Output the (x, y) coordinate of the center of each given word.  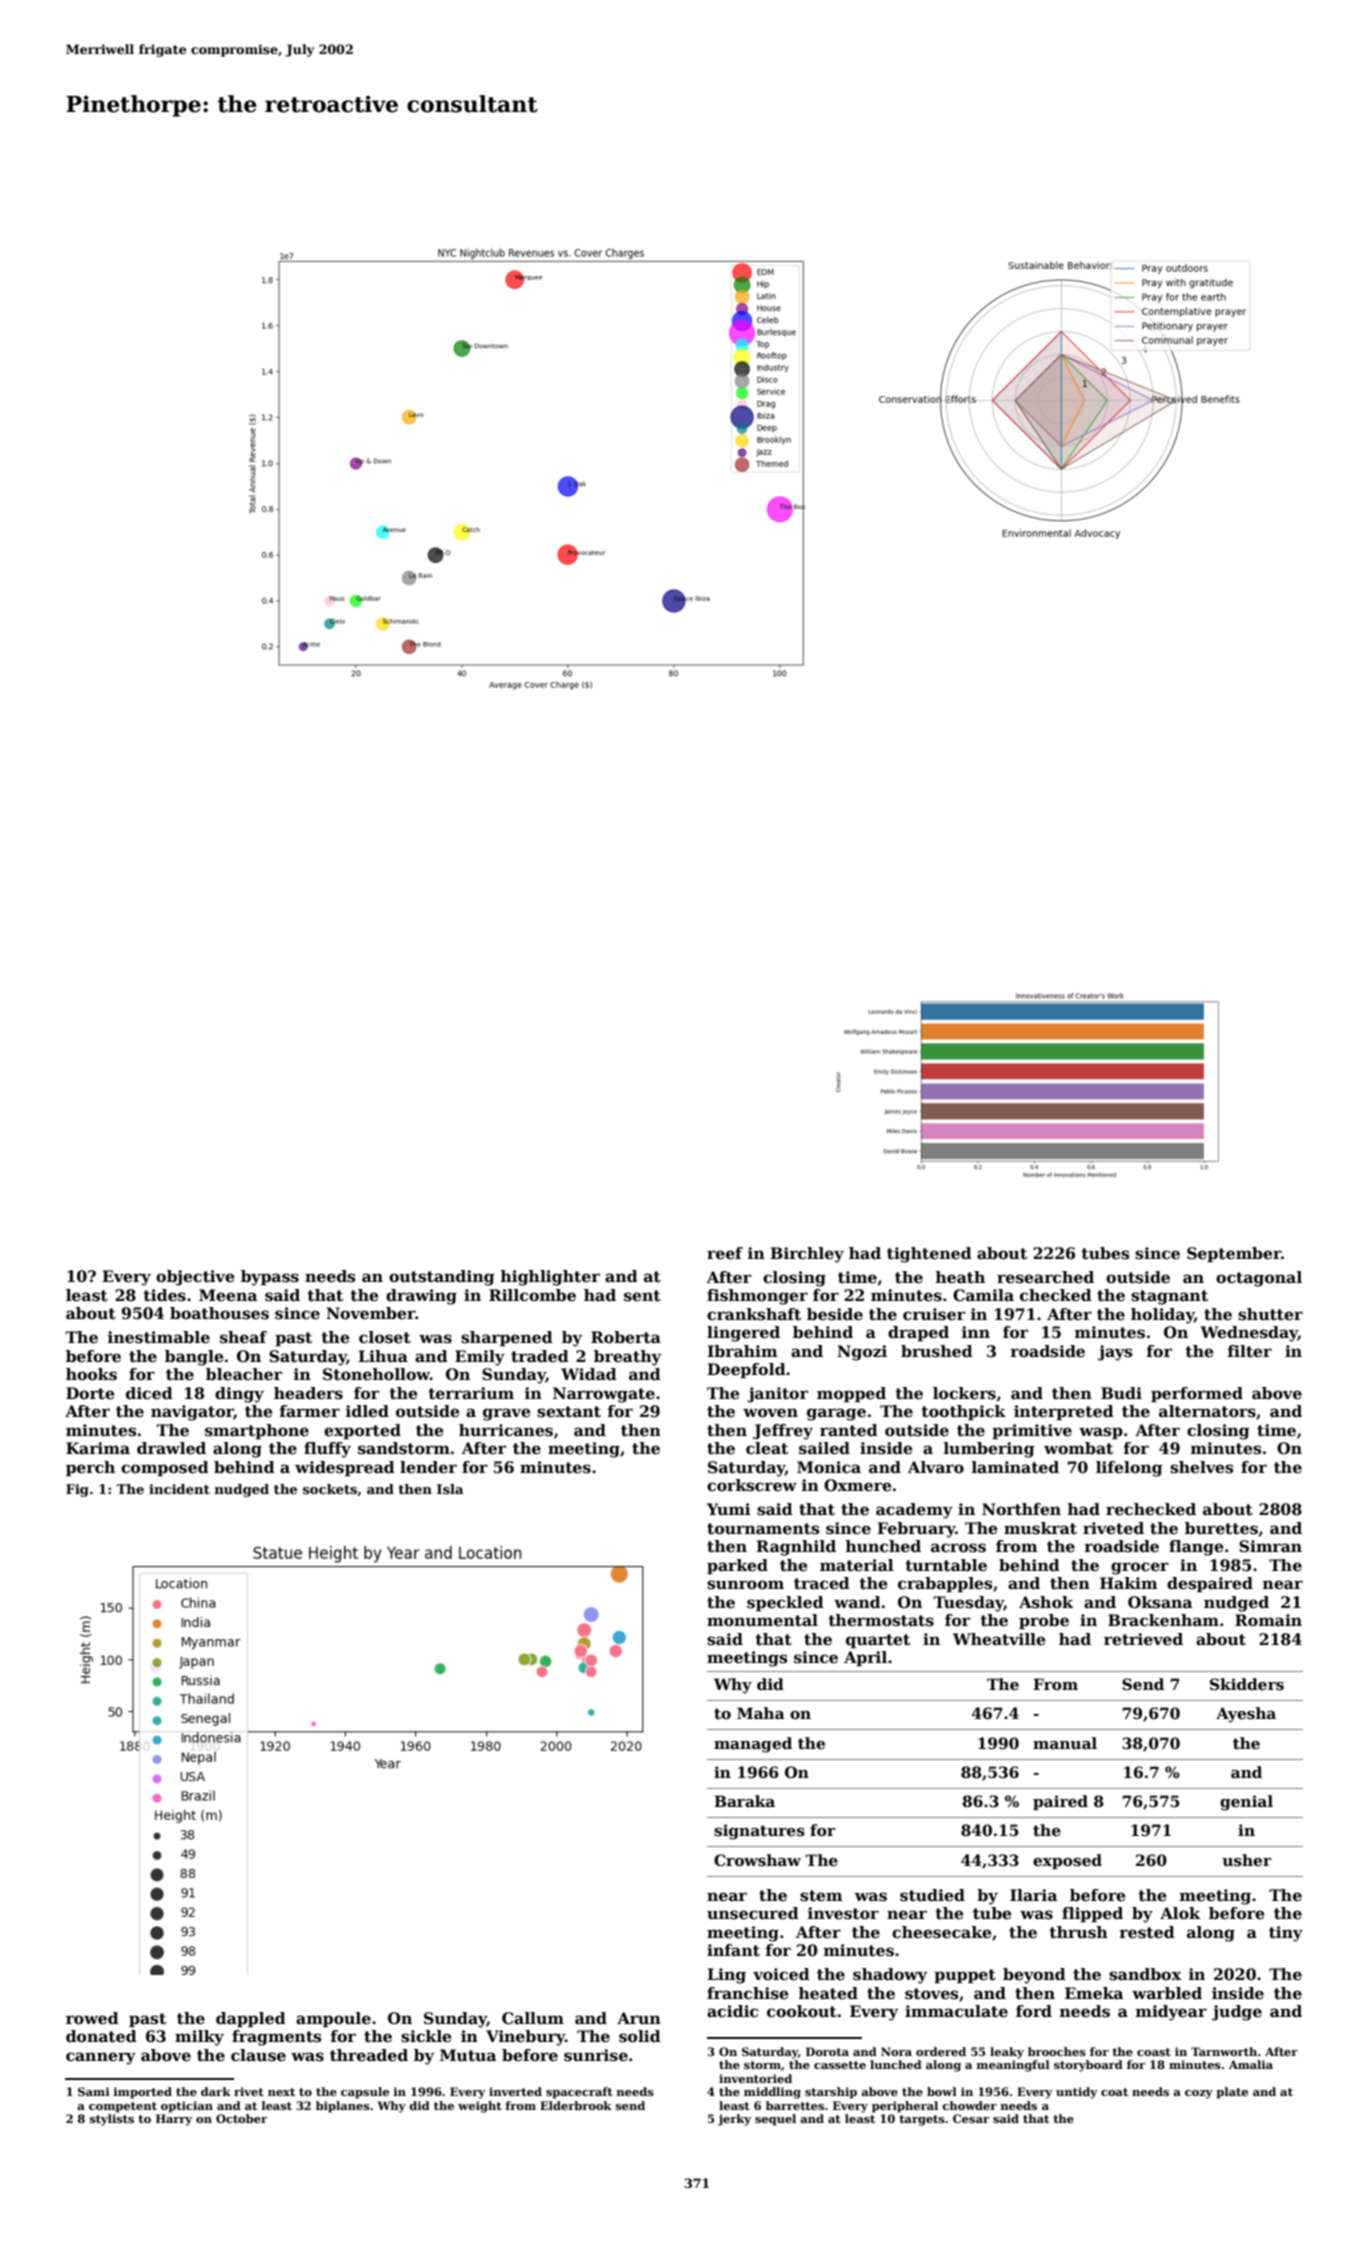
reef (725, 1253)
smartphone (257, 1431)
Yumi (729, 1509)
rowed (92, 2018)
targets (922, 2120)
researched (1045, 1277)
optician (187, 2107)
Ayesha (1246, 1715)
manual (1065, 1743)
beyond (1034, 1976)
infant (733, 1950)
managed (753, 1745)
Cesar (971, 2118)
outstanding (442, 1278)
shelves (1201, 1467)
